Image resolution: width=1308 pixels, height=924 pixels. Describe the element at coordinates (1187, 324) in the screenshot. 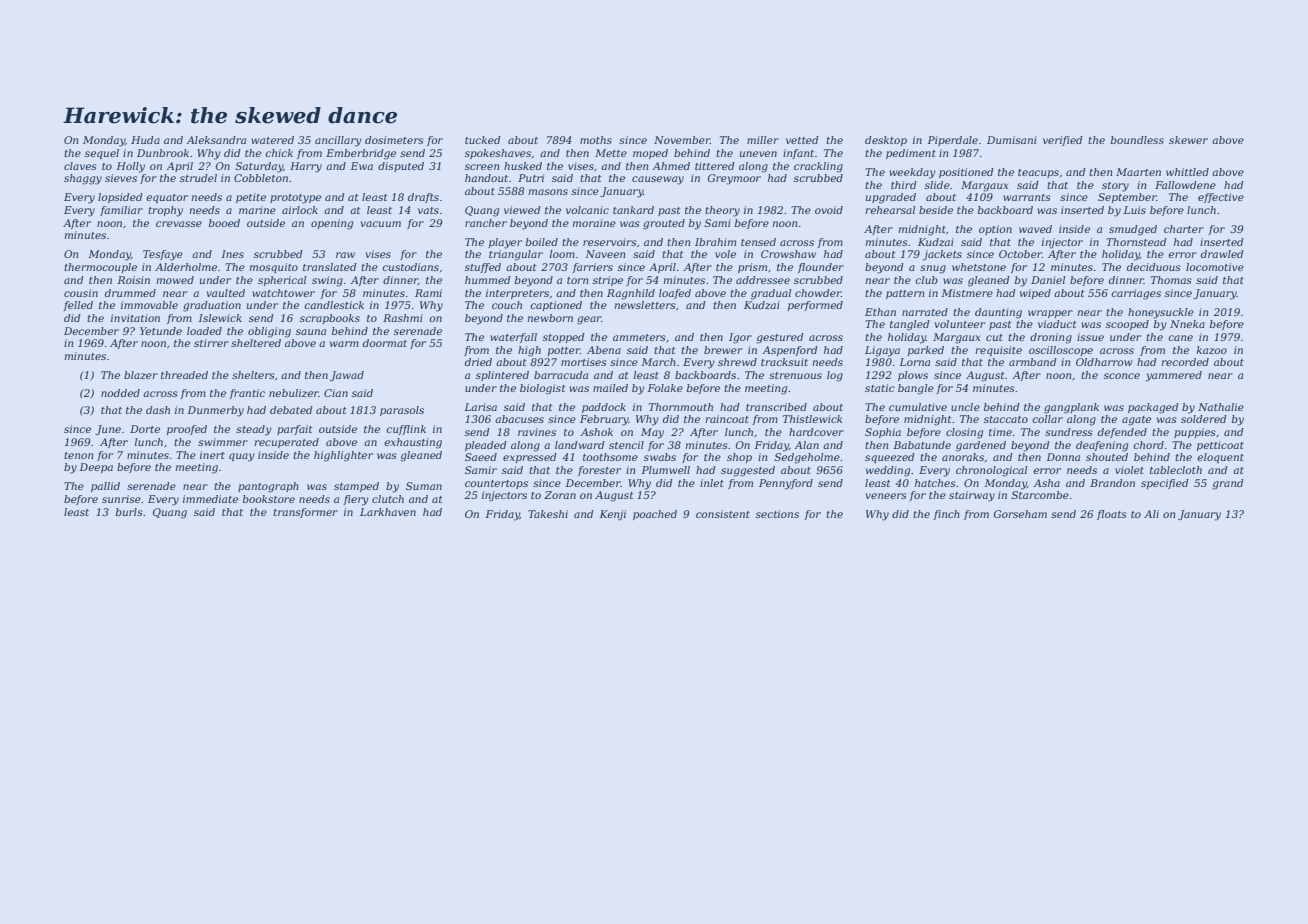

I see `Nneka` at that location.
